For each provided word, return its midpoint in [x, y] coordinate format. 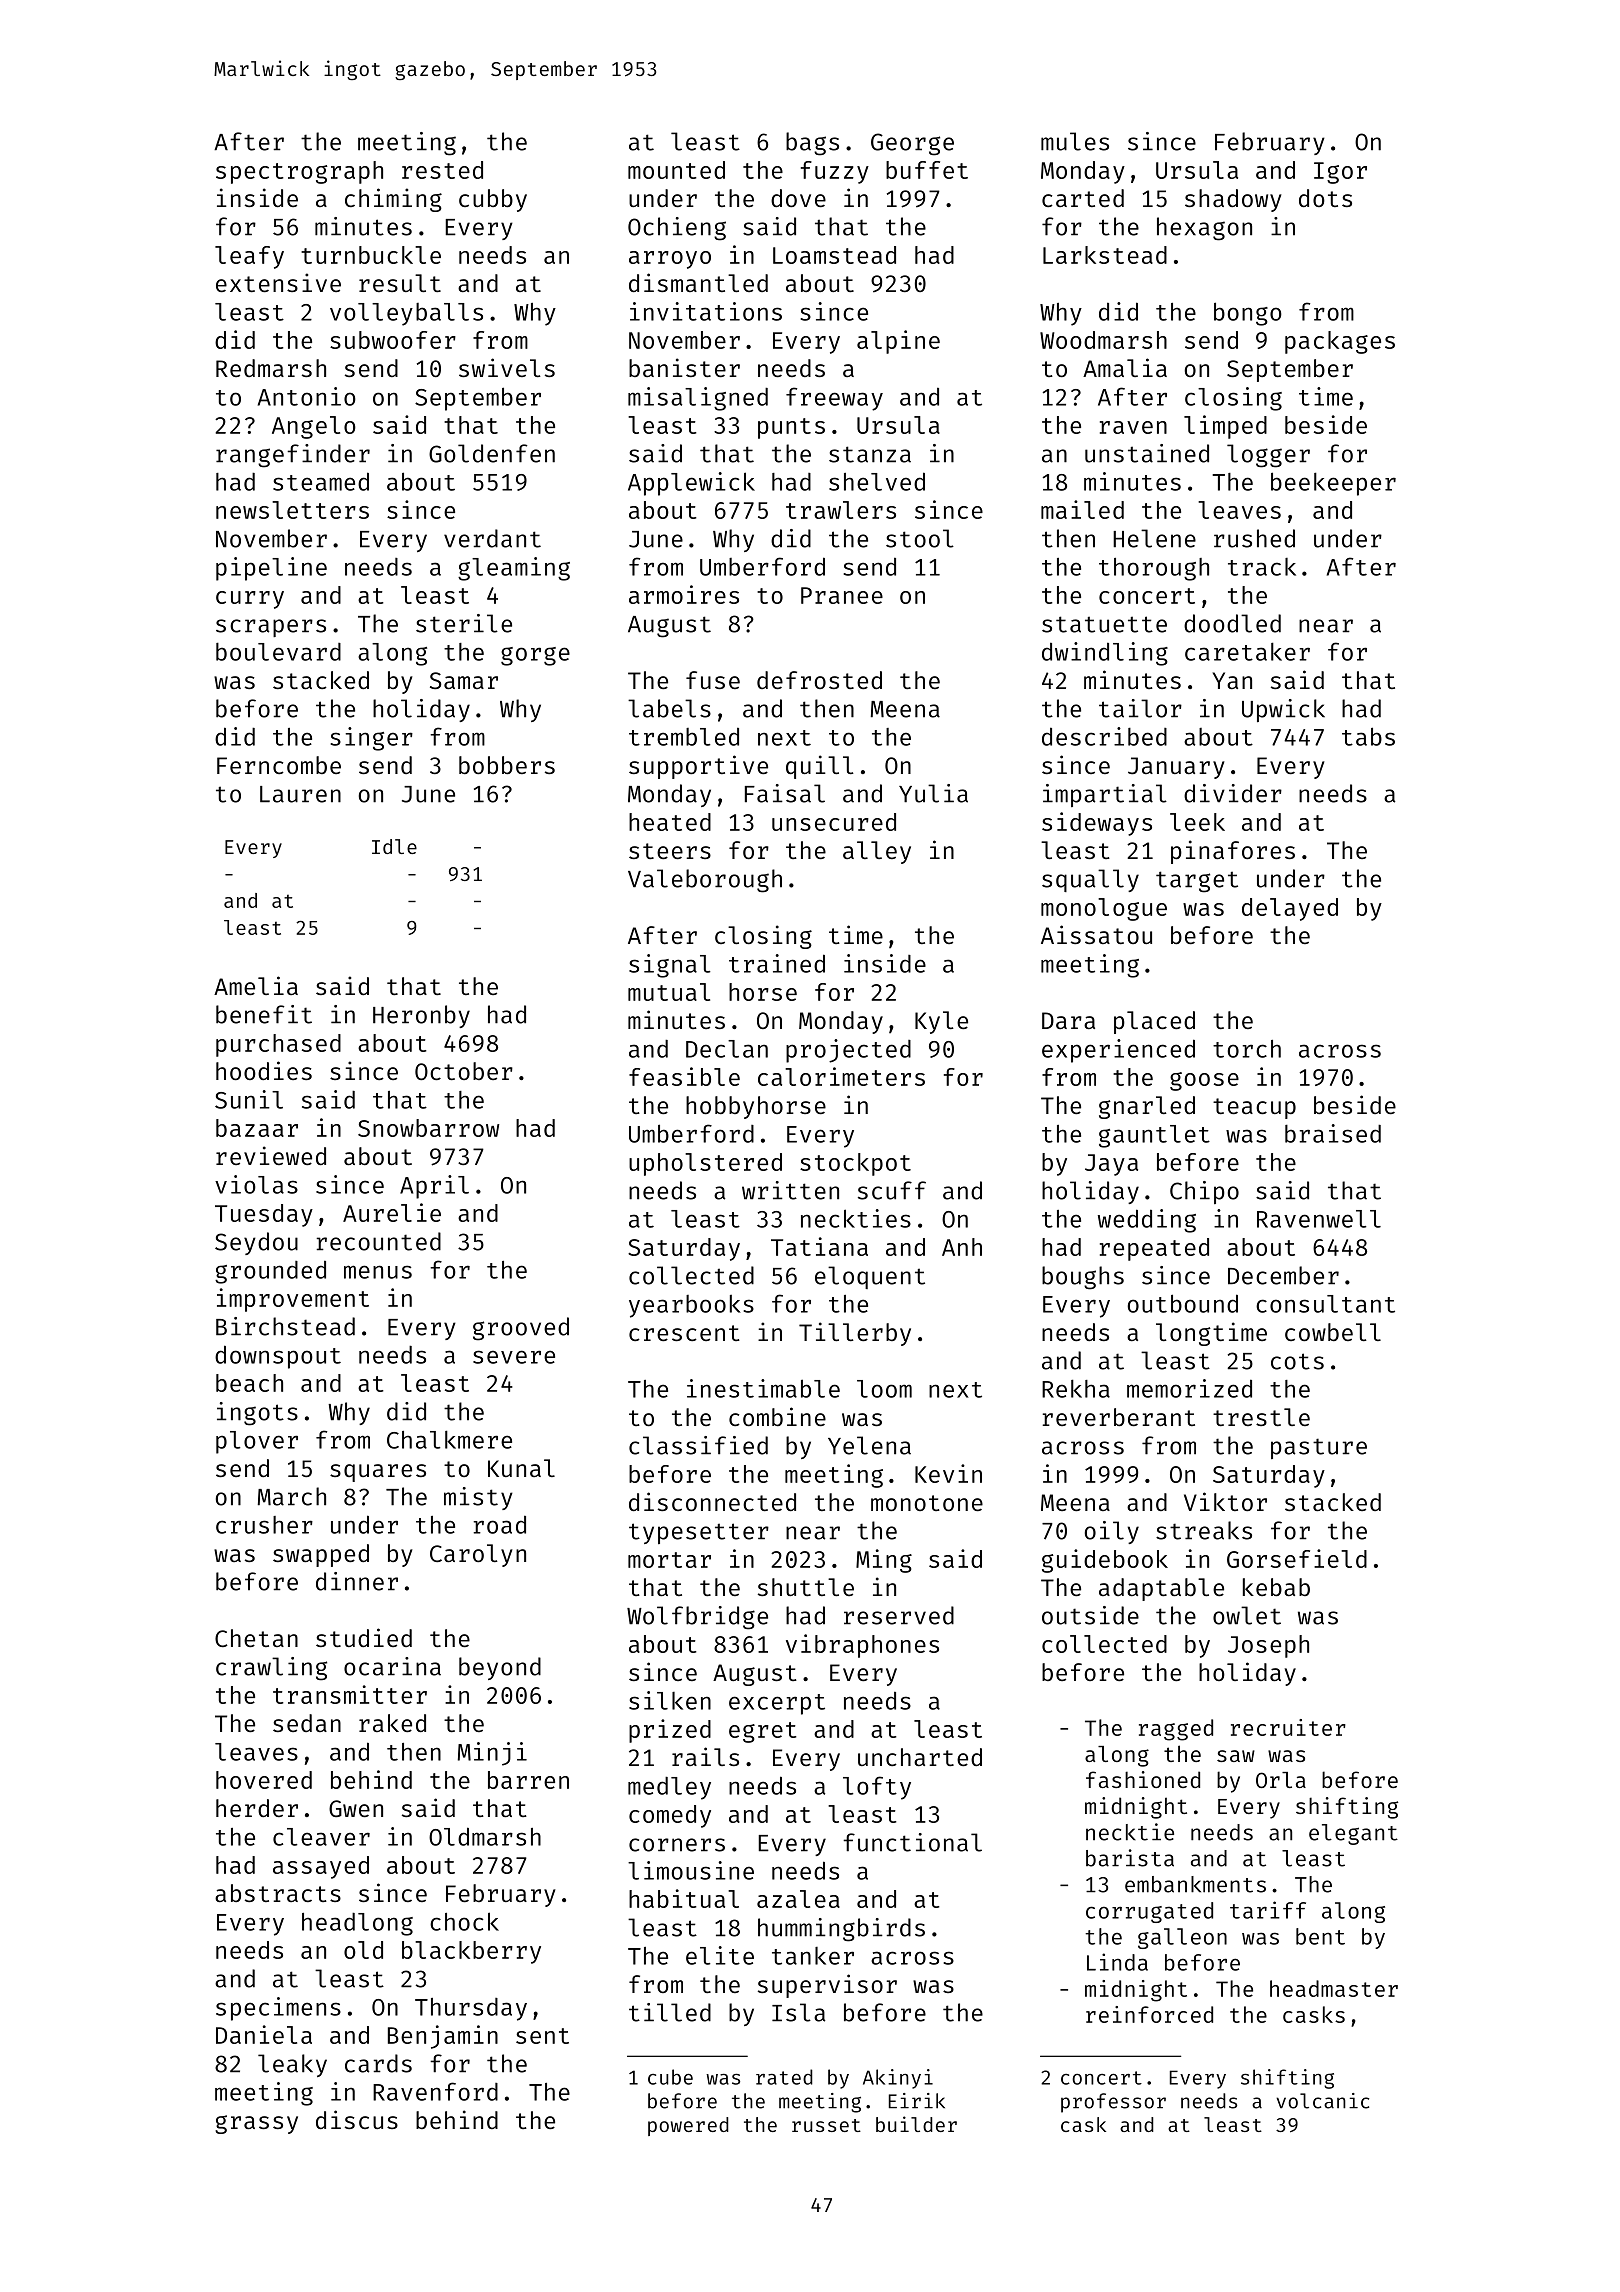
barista [1130, 1858]
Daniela [264, 2034]
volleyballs [406, 314]
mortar [669, 1560]
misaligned [698, 399]
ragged [1176, 1730]
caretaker [1247, 651]
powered [688, 2126]
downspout [278, 1357]
